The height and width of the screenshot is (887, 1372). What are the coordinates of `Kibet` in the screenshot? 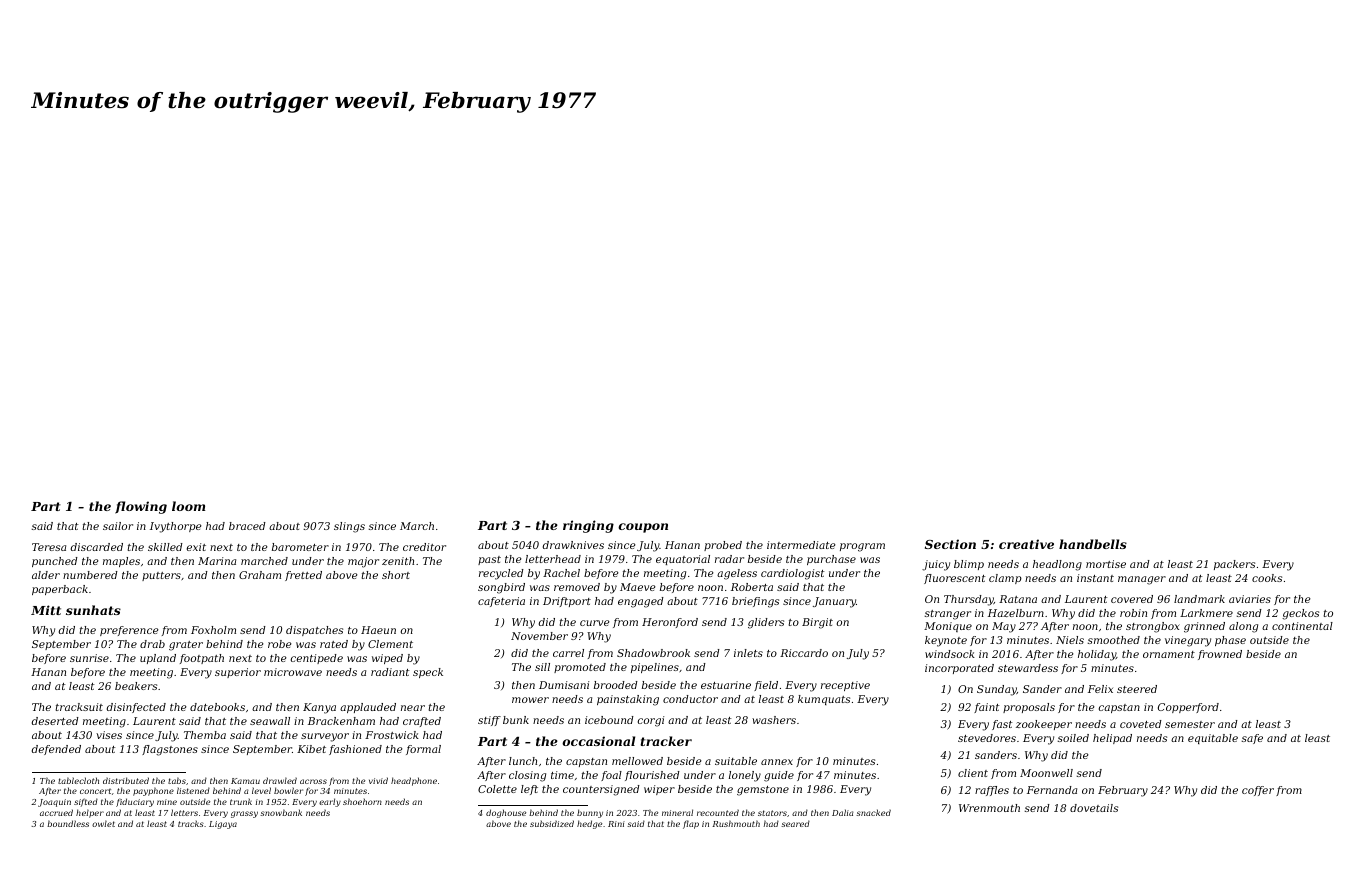 It's located at (311, 749).
